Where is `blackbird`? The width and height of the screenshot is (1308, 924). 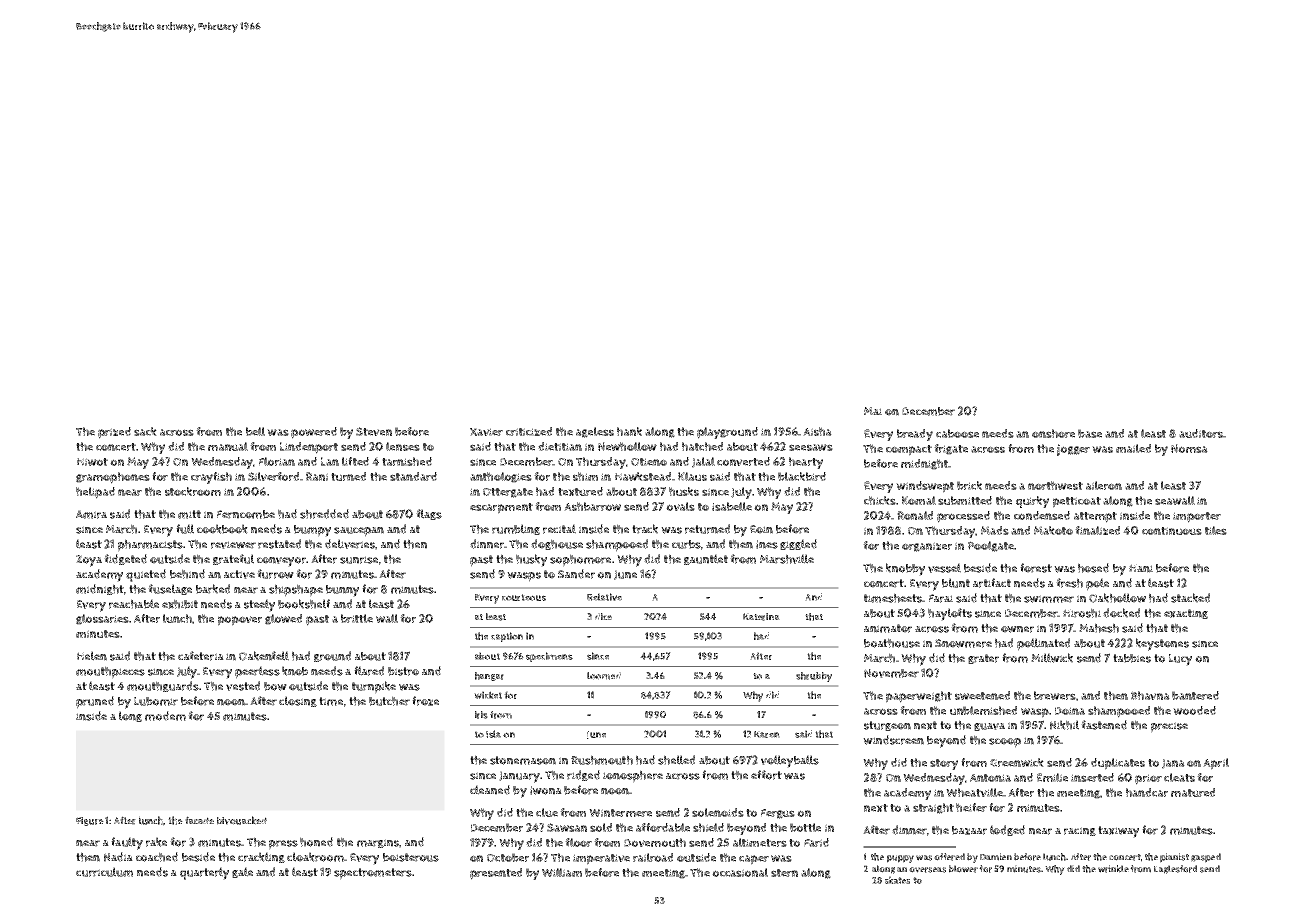 blackbird is located at coordinates (802, 476).
